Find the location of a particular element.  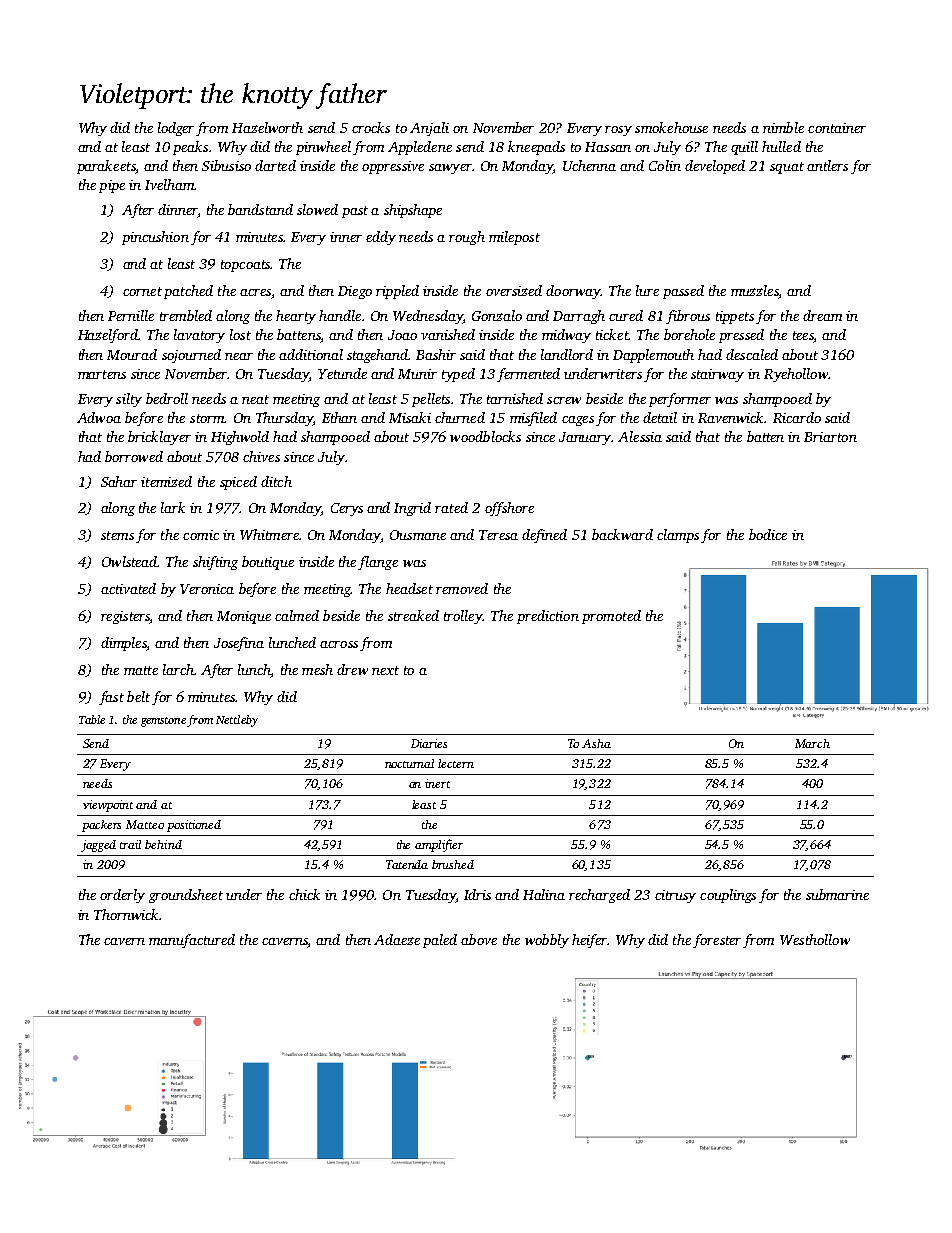

lodger is located at coordinates (176, 129).
